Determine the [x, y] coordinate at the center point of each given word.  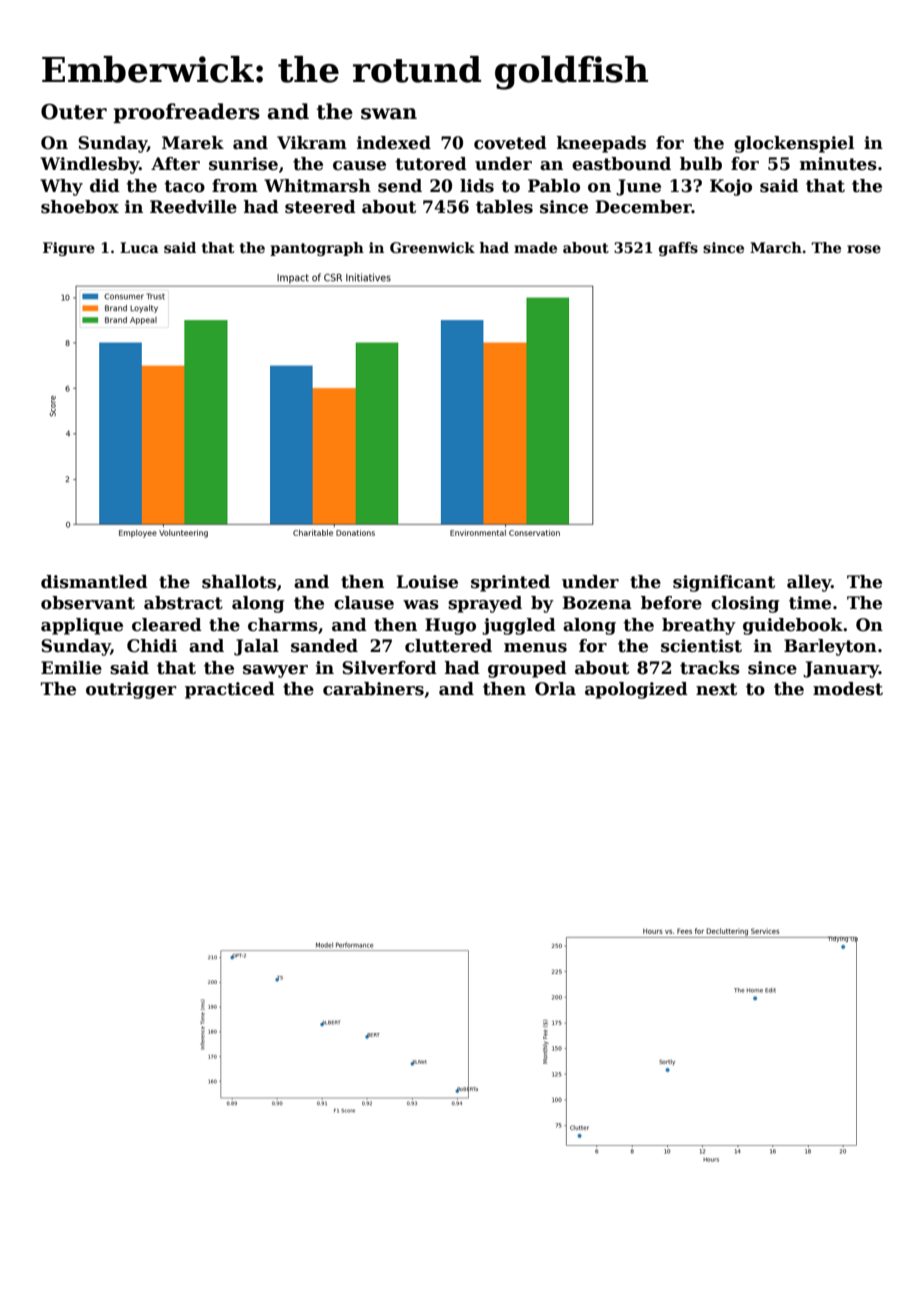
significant [724, 583]
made [535, 247]
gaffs [678, 249]
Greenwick [432, 247]
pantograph [317, 249]
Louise [427, 582]
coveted [510, 143]
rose [864, 249]
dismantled [94, 582]
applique [82, 626]
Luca [139, 247]
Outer [74, 111]
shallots [239, 582]
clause [364, 603]
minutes [838, 164]
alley [809, 583]
